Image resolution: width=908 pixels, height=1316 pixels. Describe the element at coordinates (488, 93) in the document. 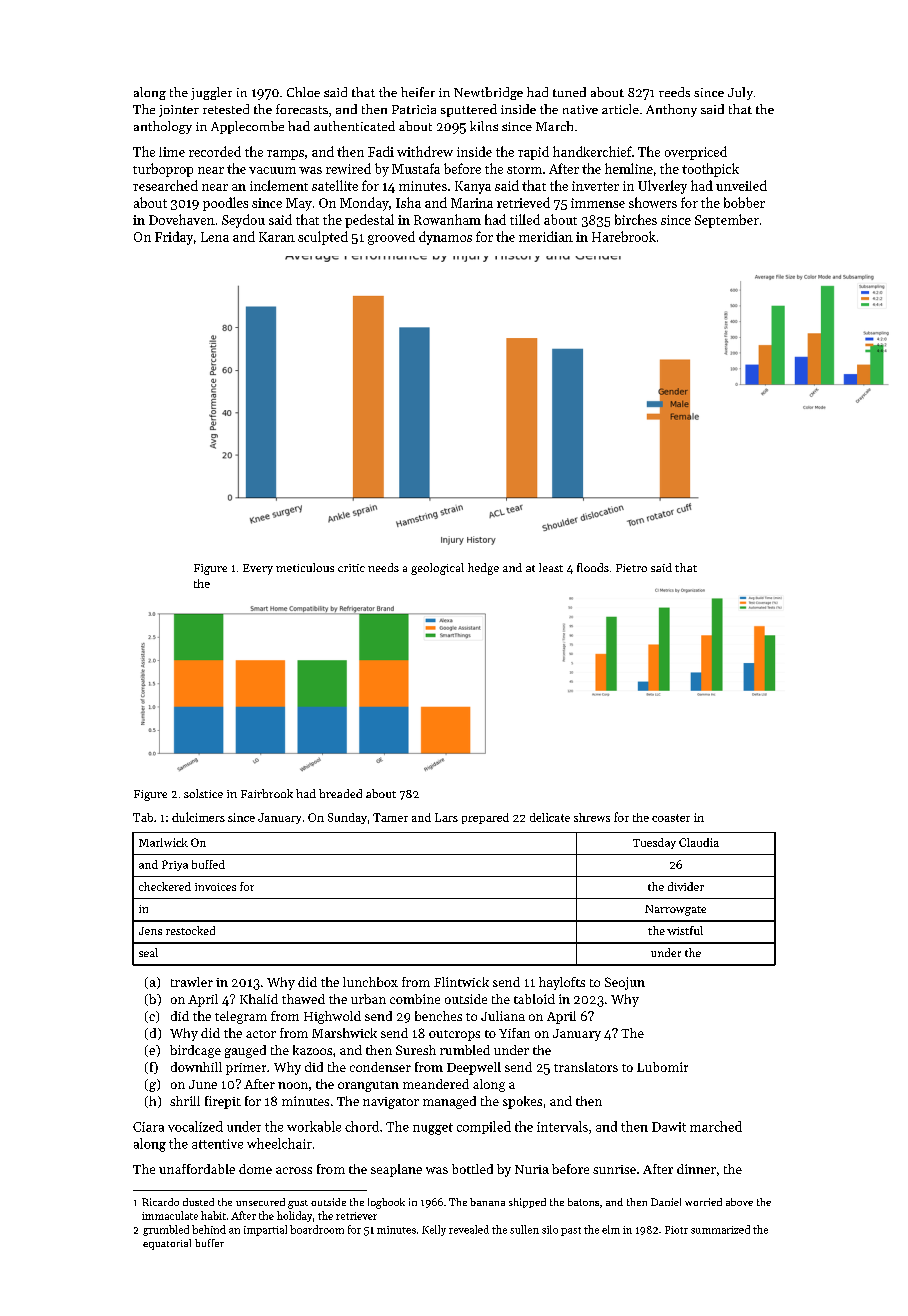

I see `Newtbridge` at that location.
